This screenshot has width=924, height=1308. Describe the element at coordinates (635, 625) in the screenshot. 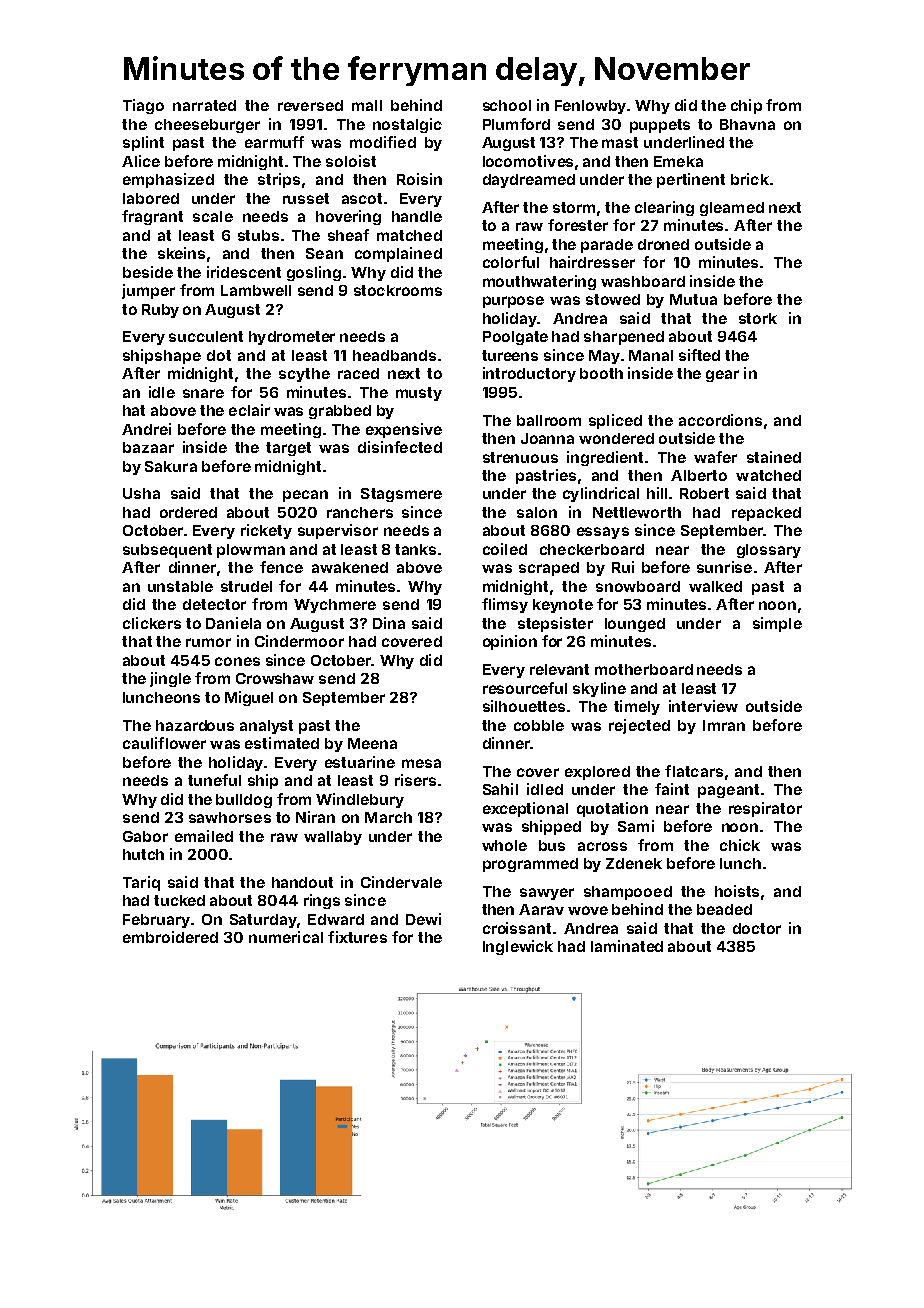

I see `lounged` at that location.
